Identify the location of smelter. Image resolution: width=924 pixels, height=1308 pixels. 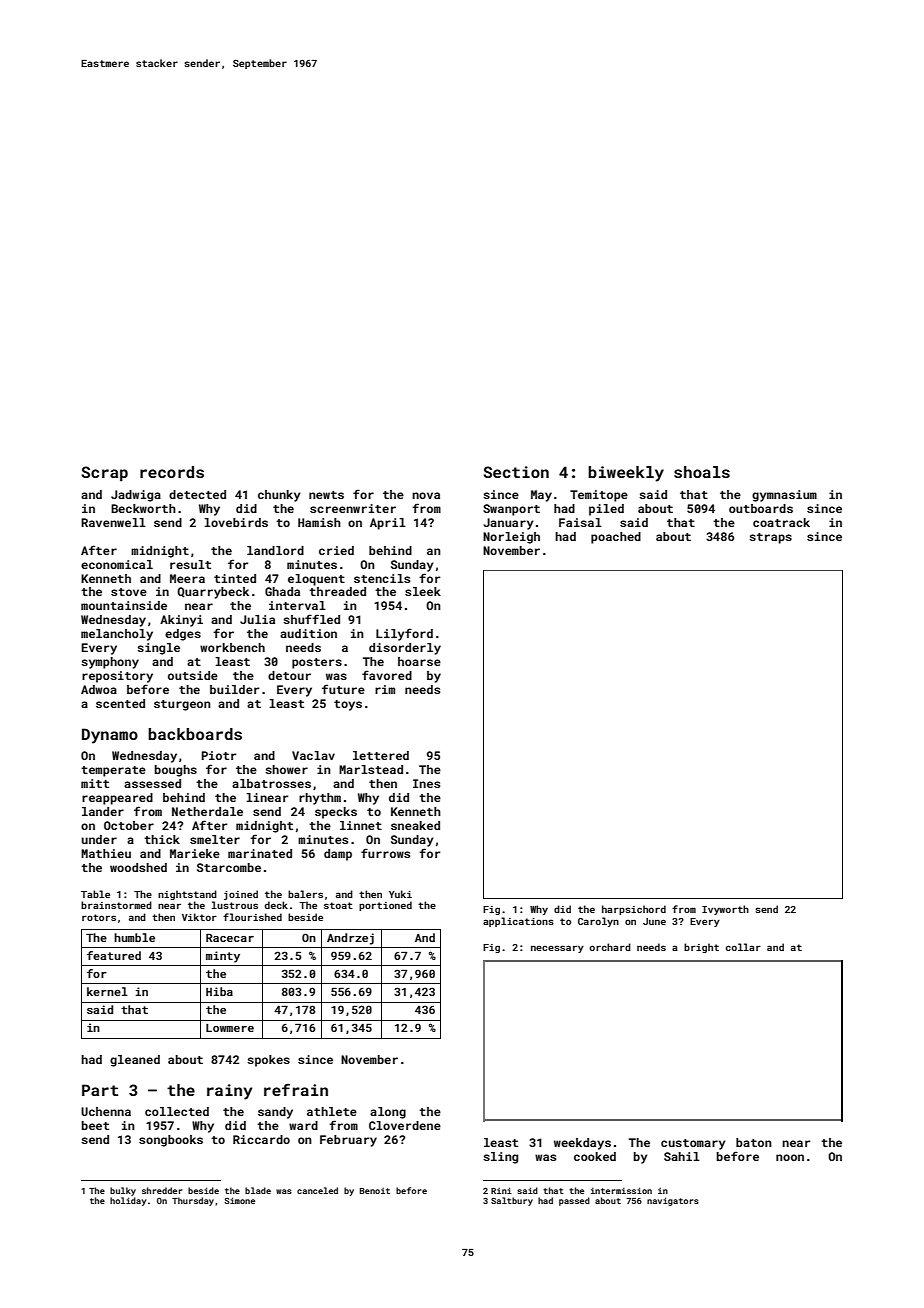
(215, 839).
